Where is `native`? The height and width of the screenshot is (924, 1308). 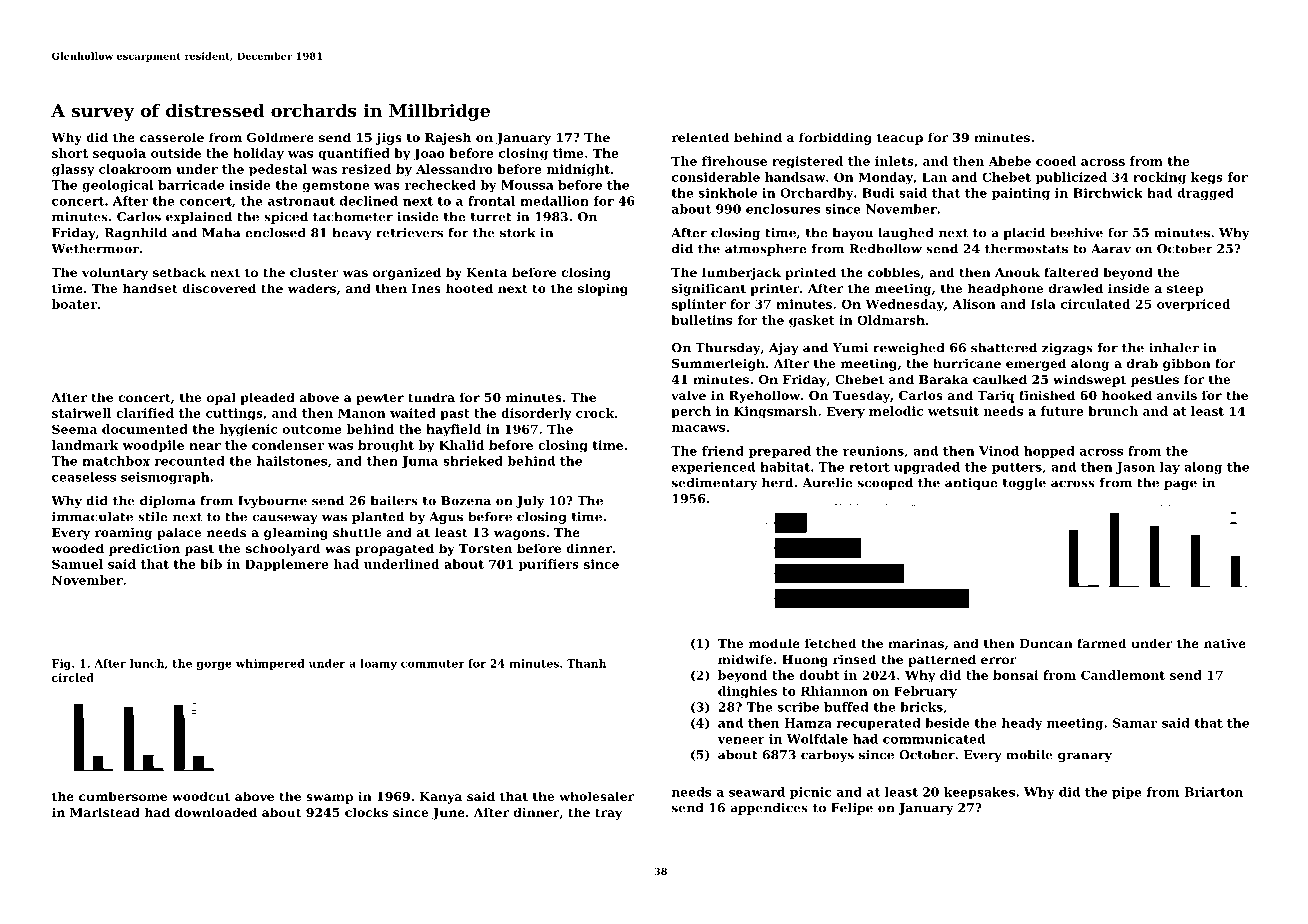 native is located at coordinates (1225, 643).
